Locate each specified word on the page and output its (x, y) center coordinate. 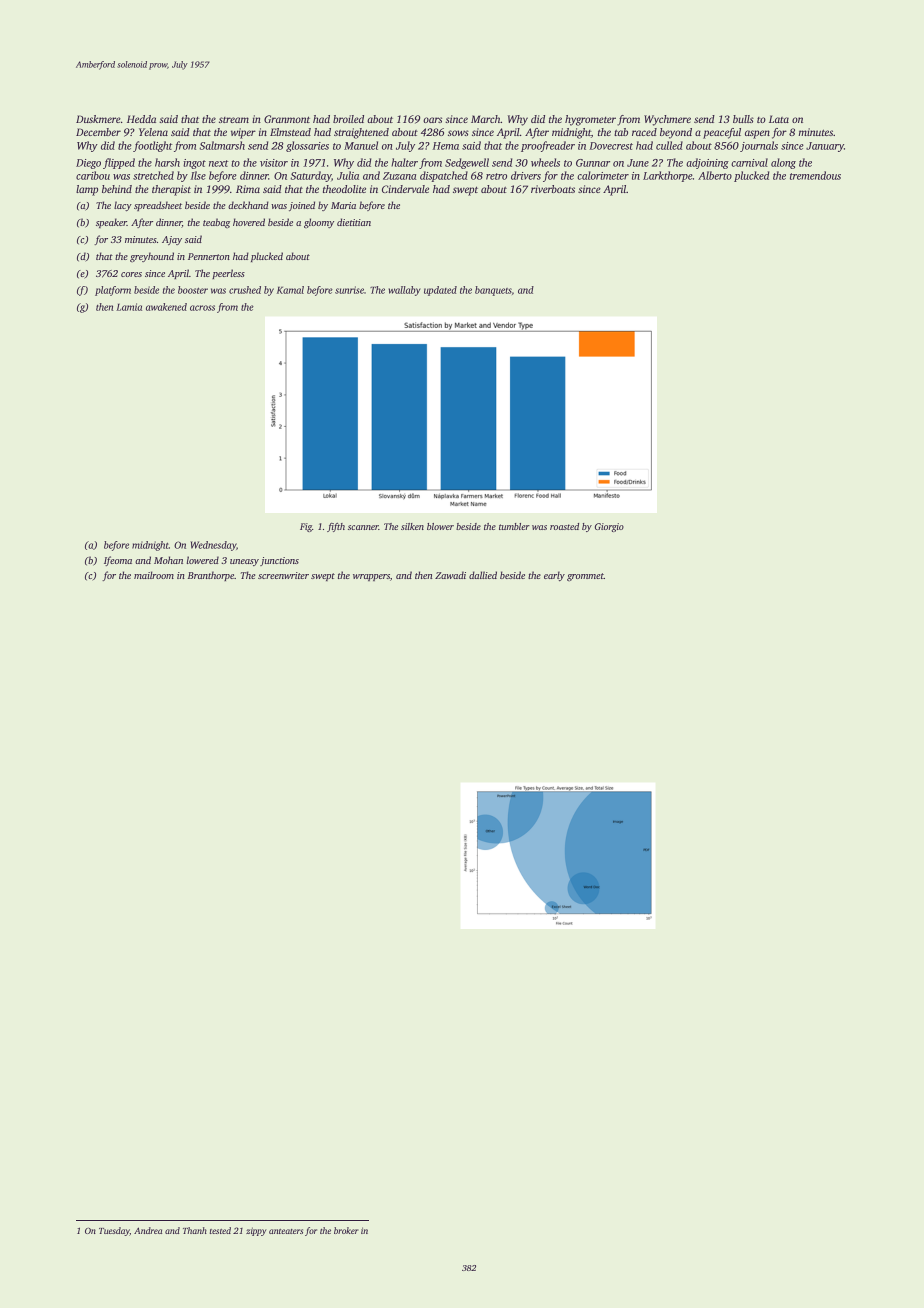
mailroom (154, 575)
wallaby (405, 291)
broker (346, 1230)
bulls (743, 119)
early (554, 576)
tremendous (815, 175)
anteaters (286, 1231)
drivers (526, 175)
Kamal (290, 290)
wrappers (371, 577)
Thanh (195, 1230)
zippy (256, 1231)
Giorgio (609, 527)
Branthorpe (211, 576)
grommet (585, 577)
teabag (216, 223)
